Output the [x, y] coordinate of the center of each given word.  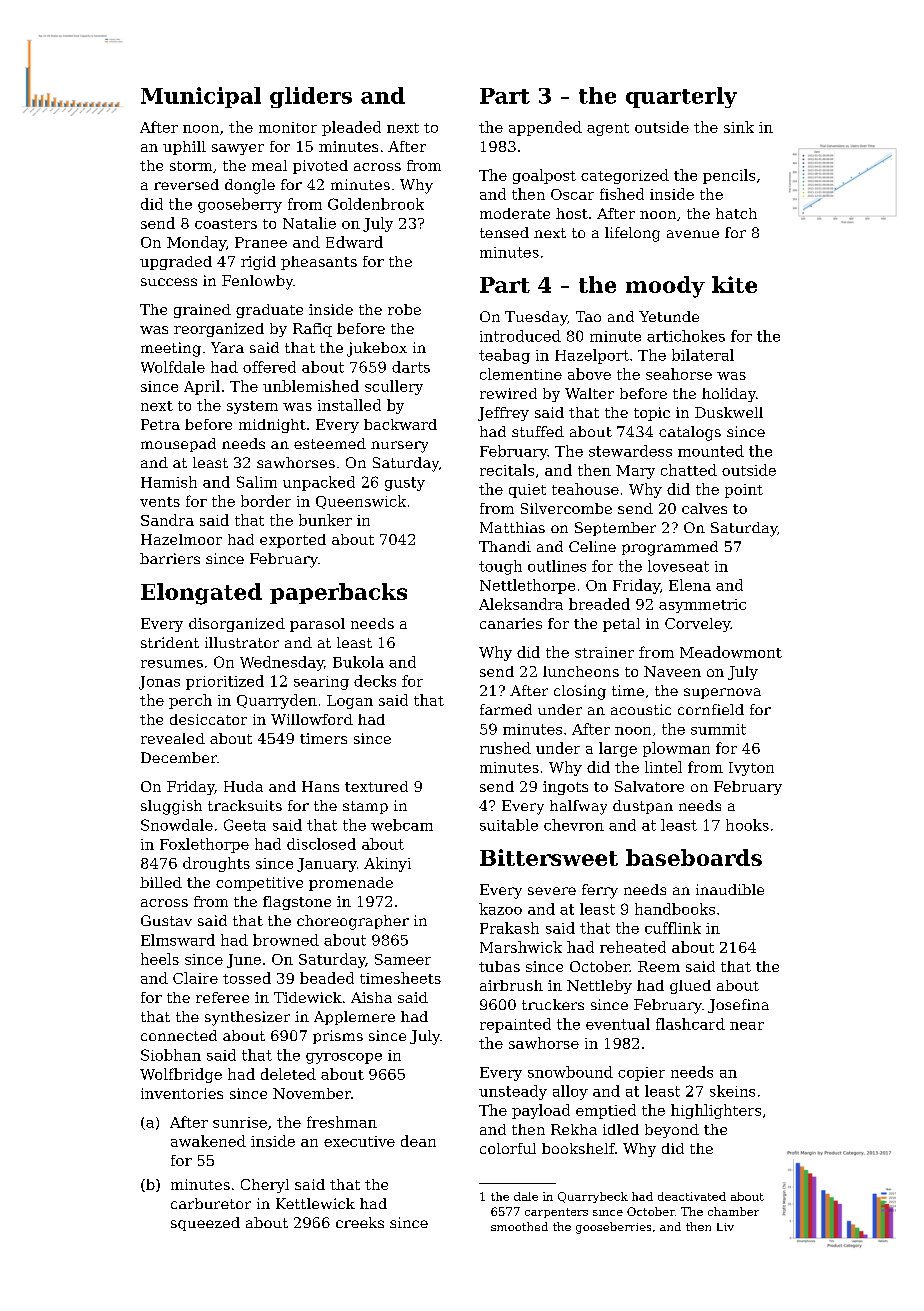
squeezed [205, 1224]
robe [404, 309]
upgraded [176, 263]
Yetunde [669, 316]
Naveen [672, 671]
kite [734, 284]
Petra [160, 424]
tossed [247, 978]
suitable [509, 825]
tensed [504, 232]
